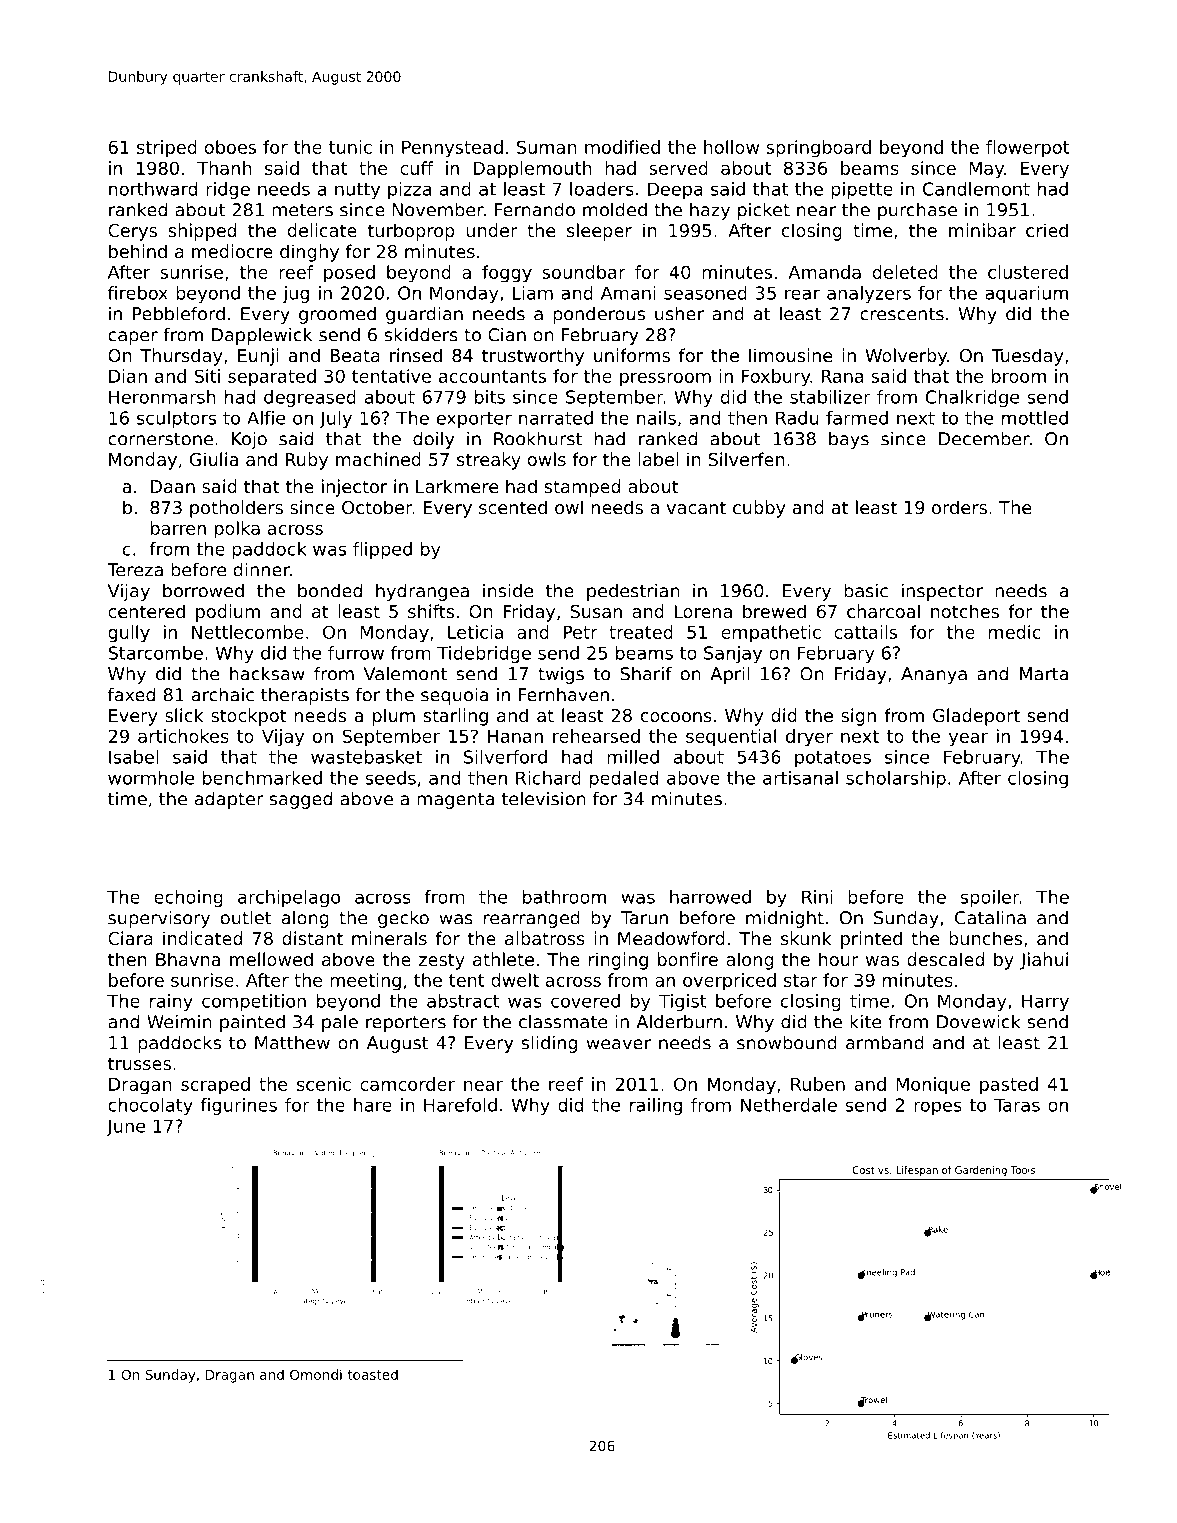  Describe the element at coordinates (938, 1108) in the page. I see `ropes` at that location.
